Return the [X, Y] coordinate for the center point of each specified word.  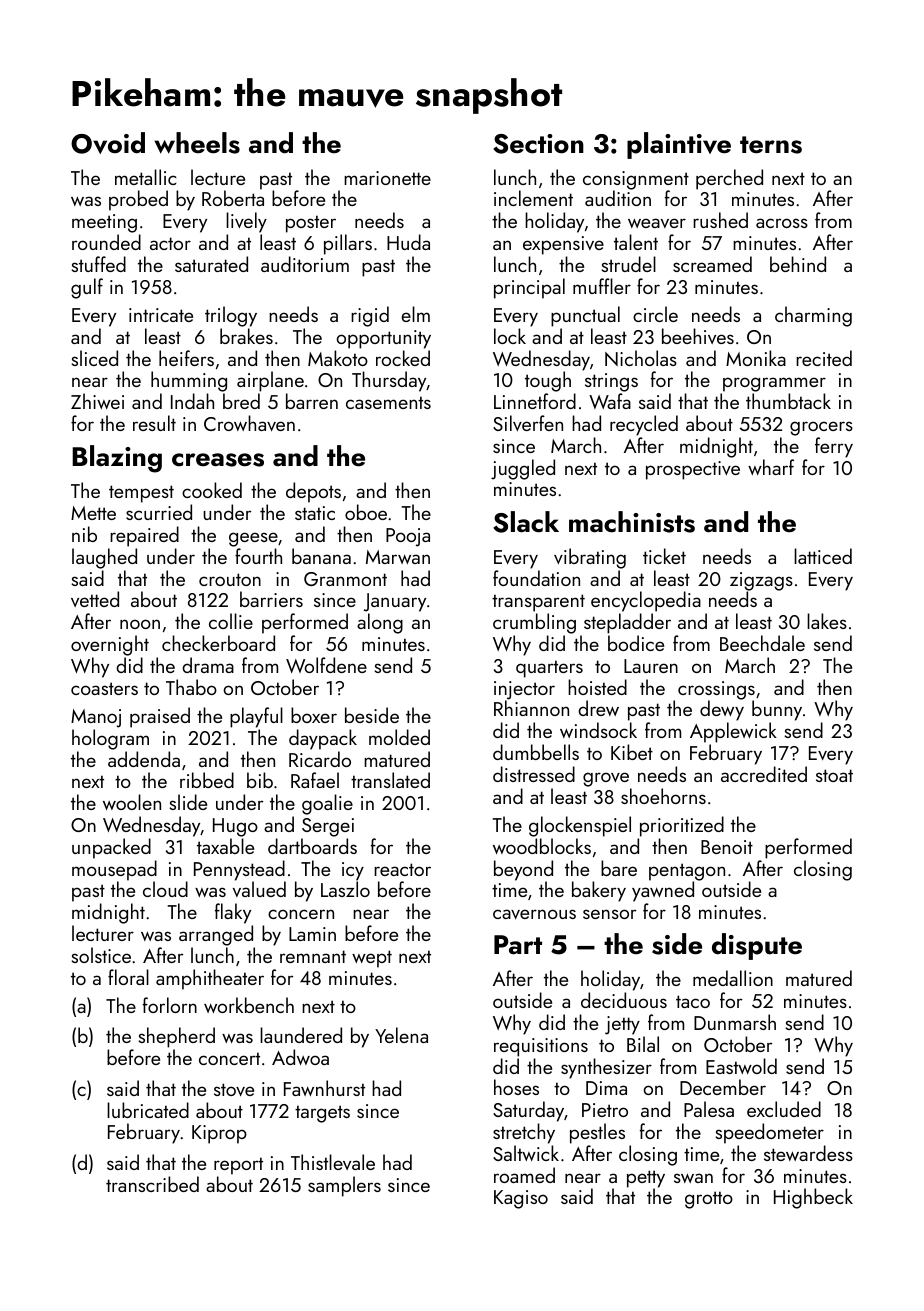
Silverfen [528, 423]
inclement [533, 198]
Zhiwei [97, 401]
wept [372, 959]
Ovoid [108, 143]
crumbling [534, 623]
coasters [104, 688]
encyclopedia [646, 601]
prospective [693, 470]
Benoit [727, 847]
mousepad [114, 870]
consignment [636, 180]
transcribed [152, 1184]
